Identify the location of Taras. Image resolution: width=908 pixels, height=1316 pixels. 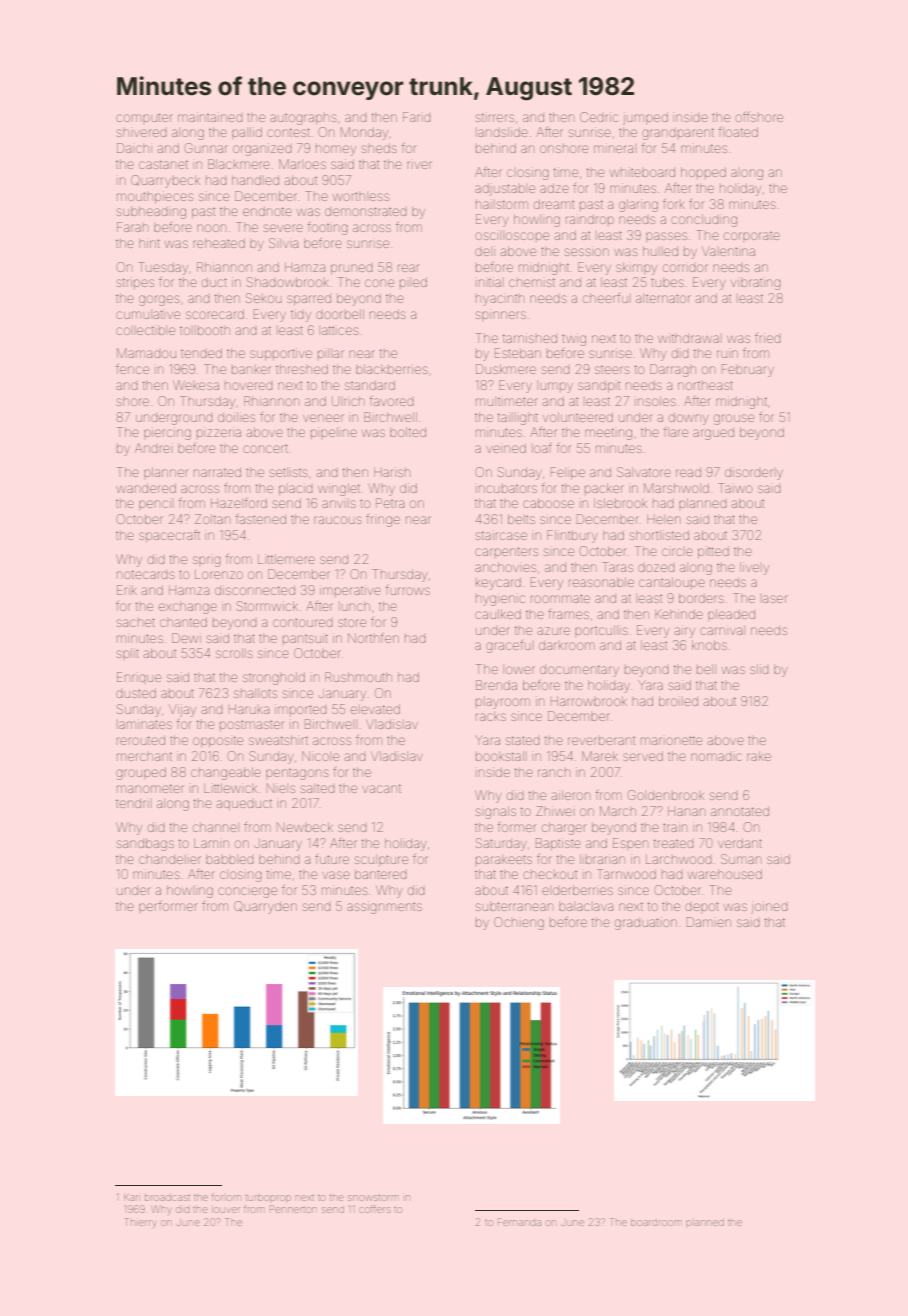
(617, 567).
